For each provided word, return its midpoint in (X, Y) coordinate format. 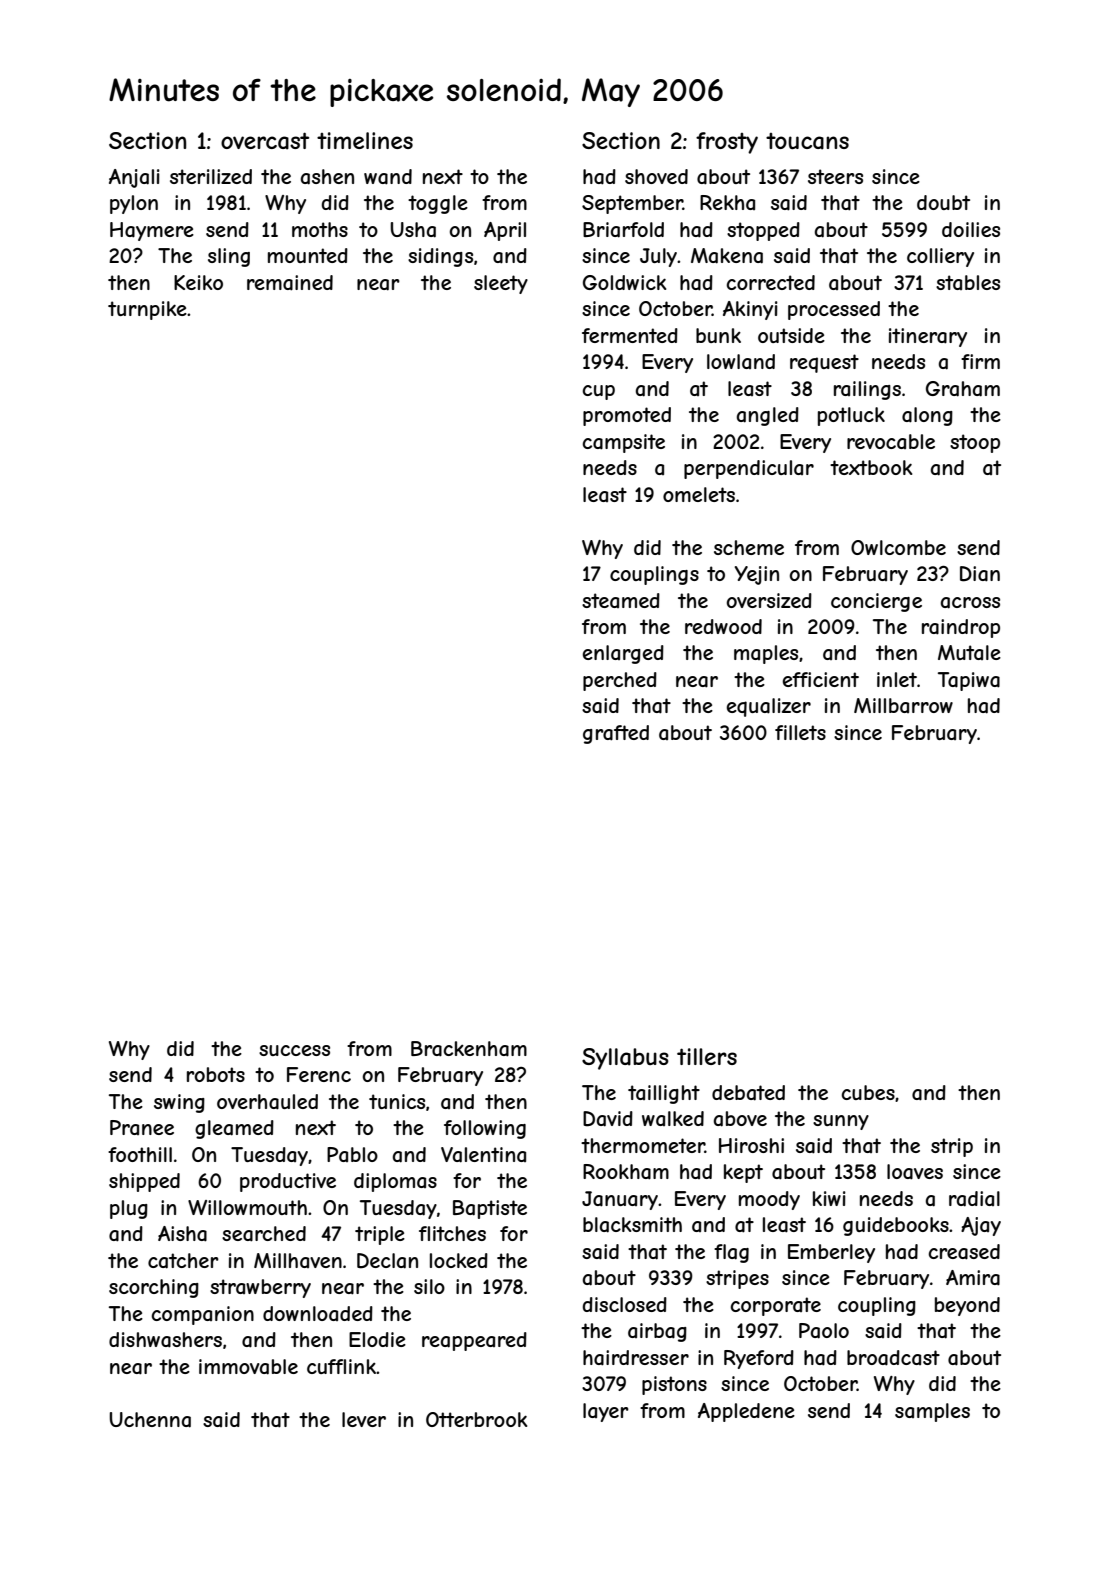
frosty (727, 143)
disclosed (625, 1304)
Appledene (746, 1412)
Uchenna (150, 1420)
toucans (807, 141)
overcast (265, 141)
